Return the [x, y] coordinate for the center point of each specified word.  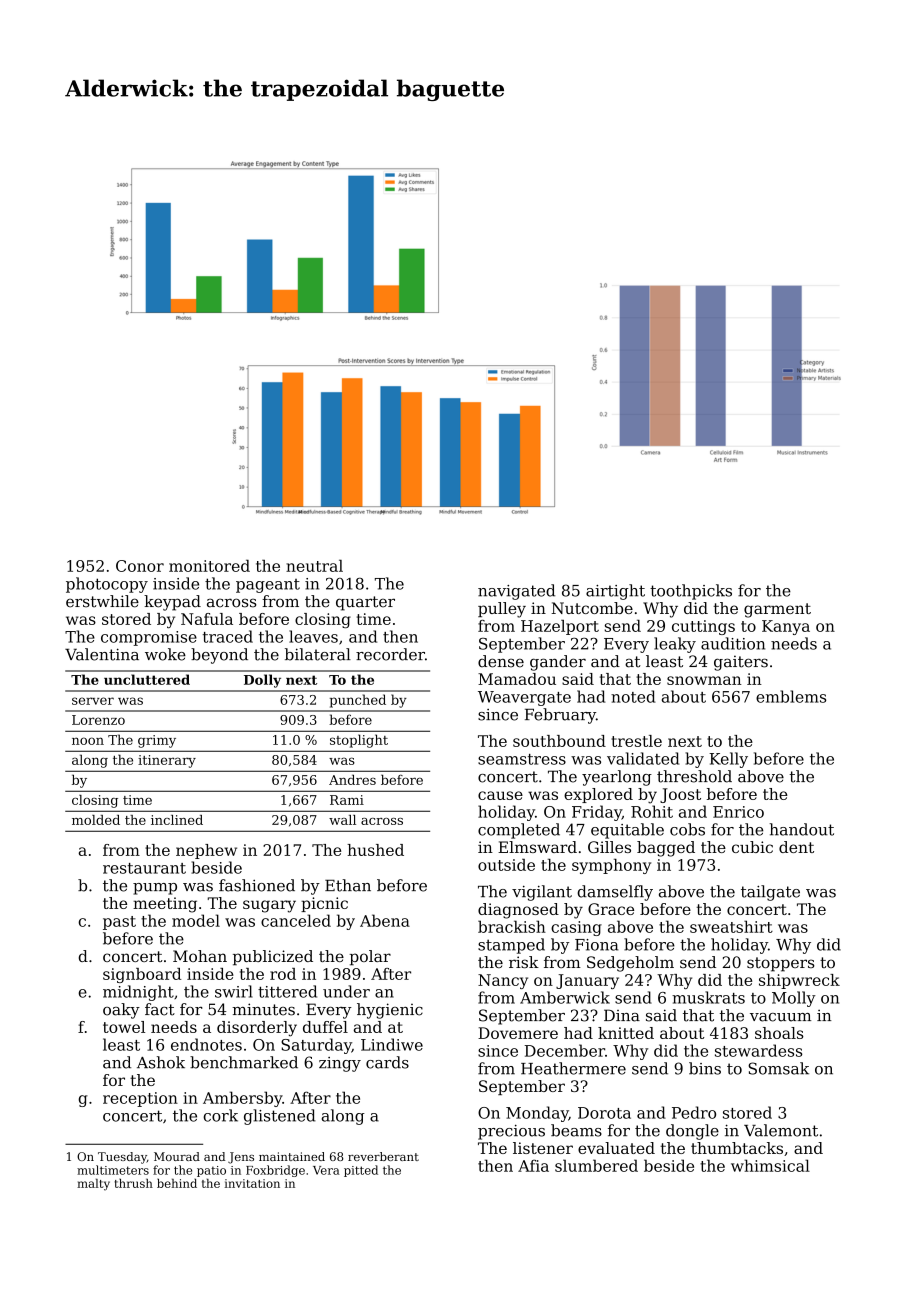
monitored [209, 566]
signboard [142, 975]
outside [506, 865]
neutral [314, 566]
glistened [280, 1117]
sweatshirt [731, 926]
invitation [252, 1183]
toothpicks [691, 592]
